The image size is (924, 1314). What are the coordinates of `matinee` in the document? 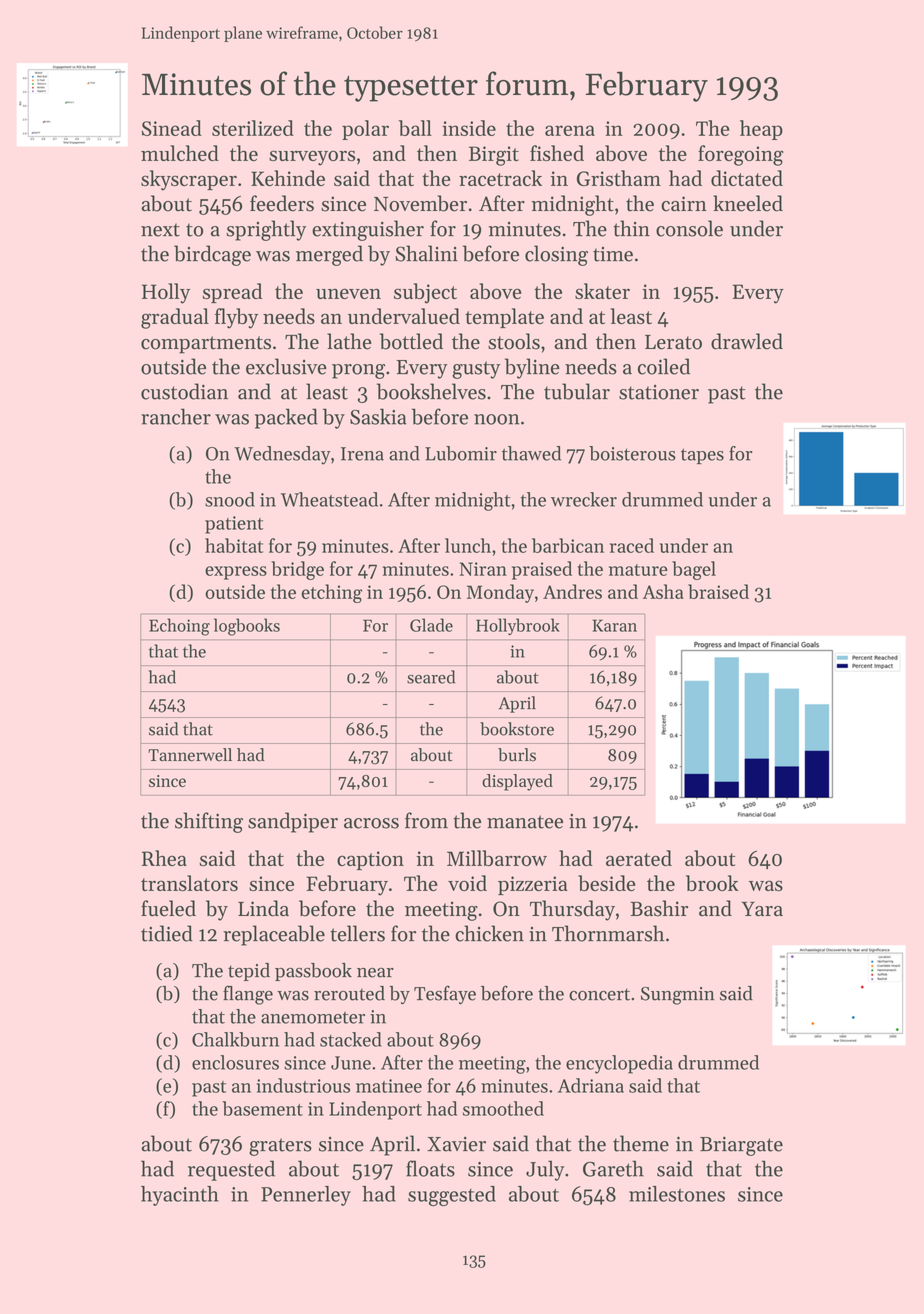 It's located at (389, 1086).
